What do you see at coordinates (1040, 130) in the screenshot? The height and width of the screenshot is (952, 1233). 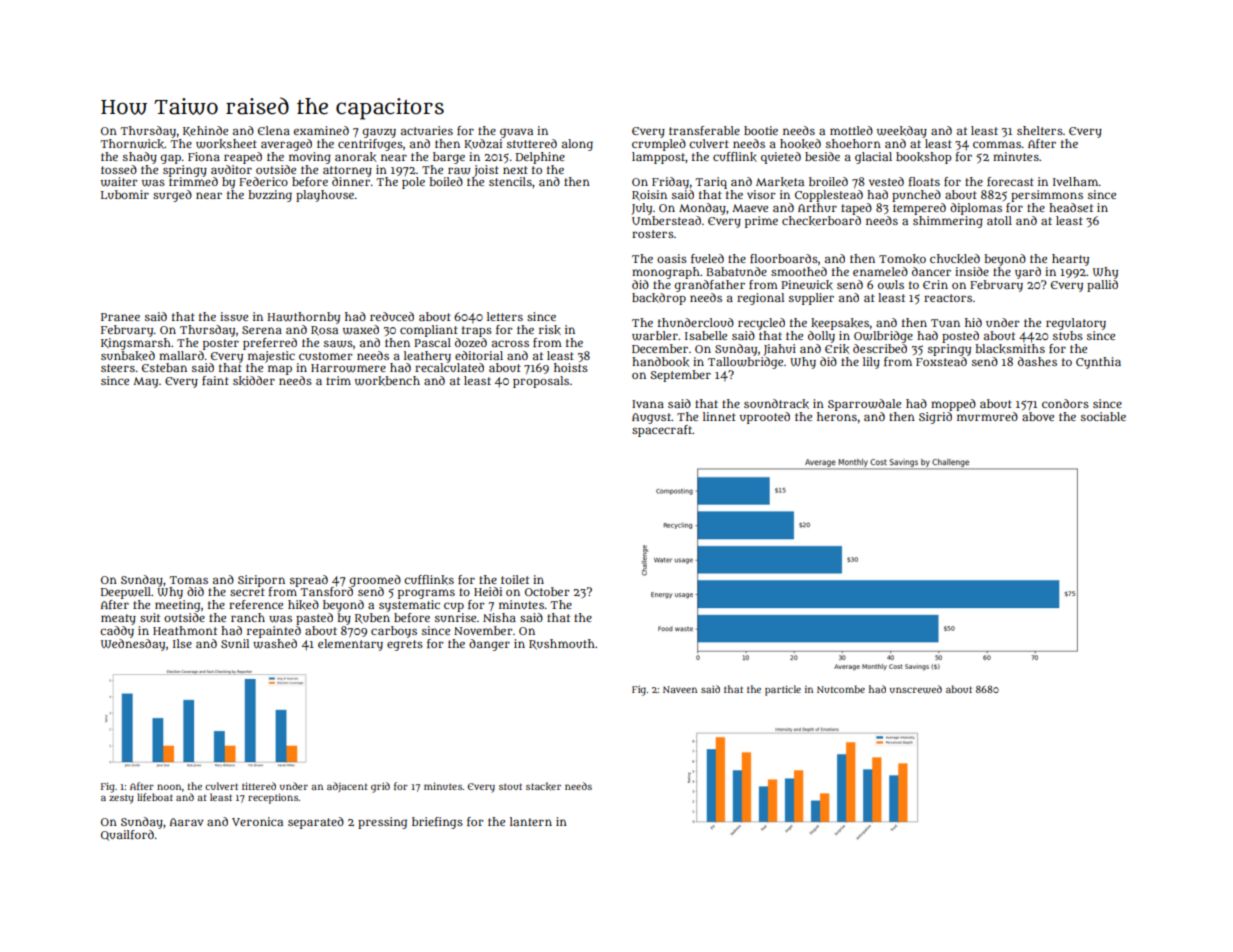 I see `shelters` at bounding box center [1040, 130].
